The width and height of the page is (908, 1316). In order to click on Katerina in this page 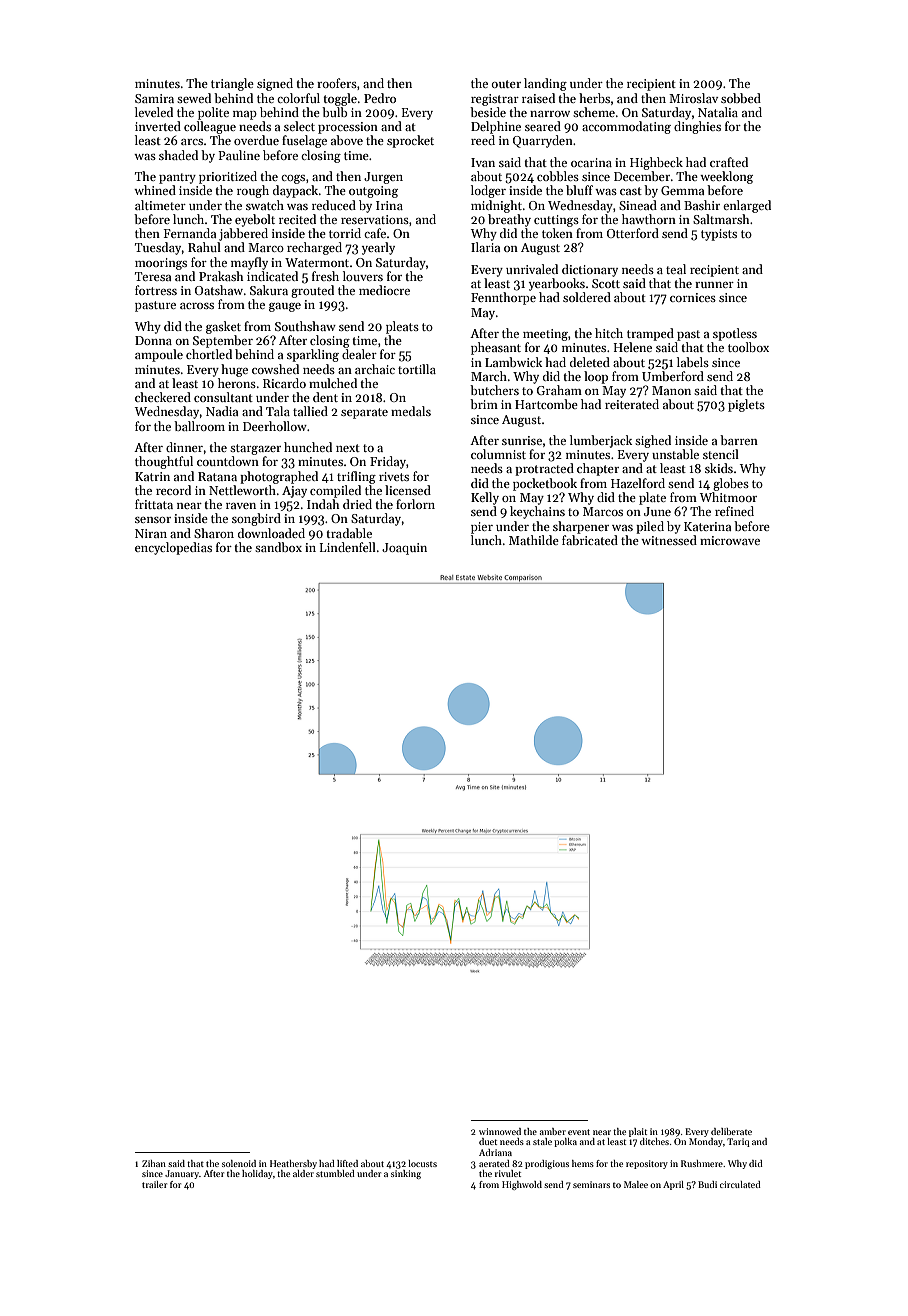, I will do `click(707, 526)`.
